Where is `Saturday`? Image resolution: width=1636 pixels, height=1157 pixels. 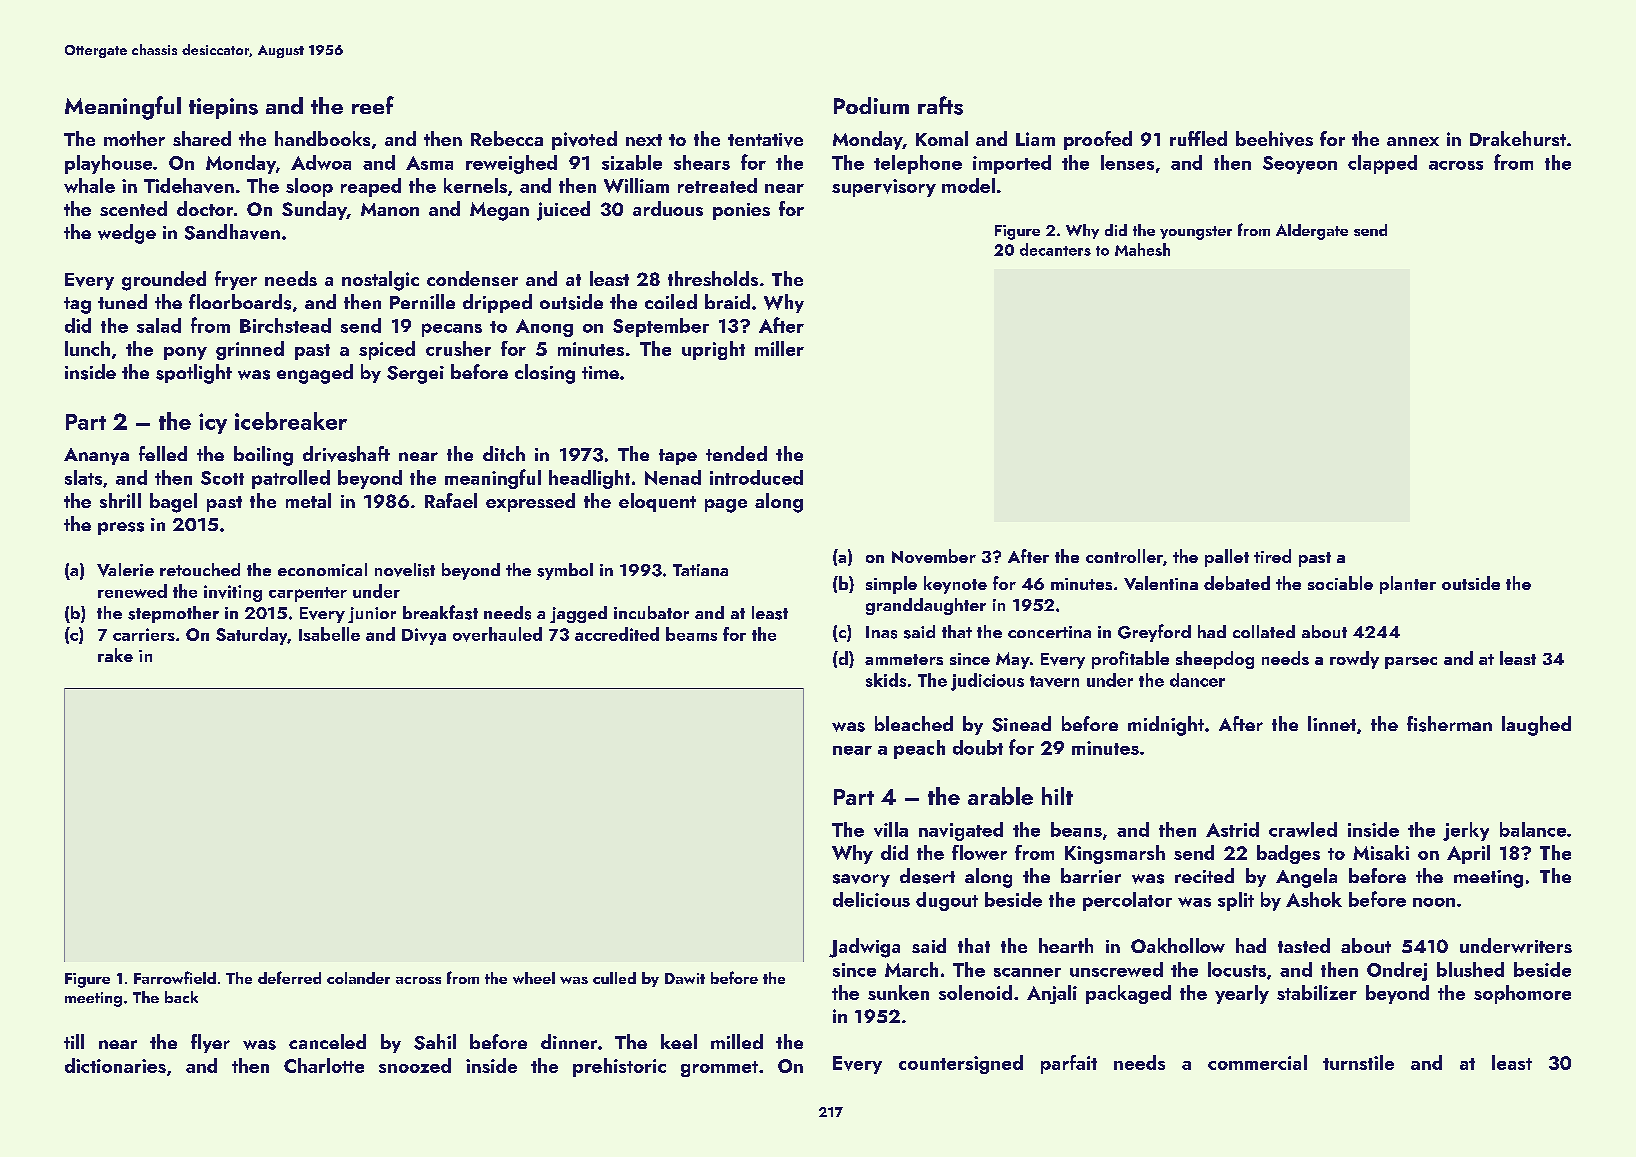
Saturday is located at coordinates (251, 636).
